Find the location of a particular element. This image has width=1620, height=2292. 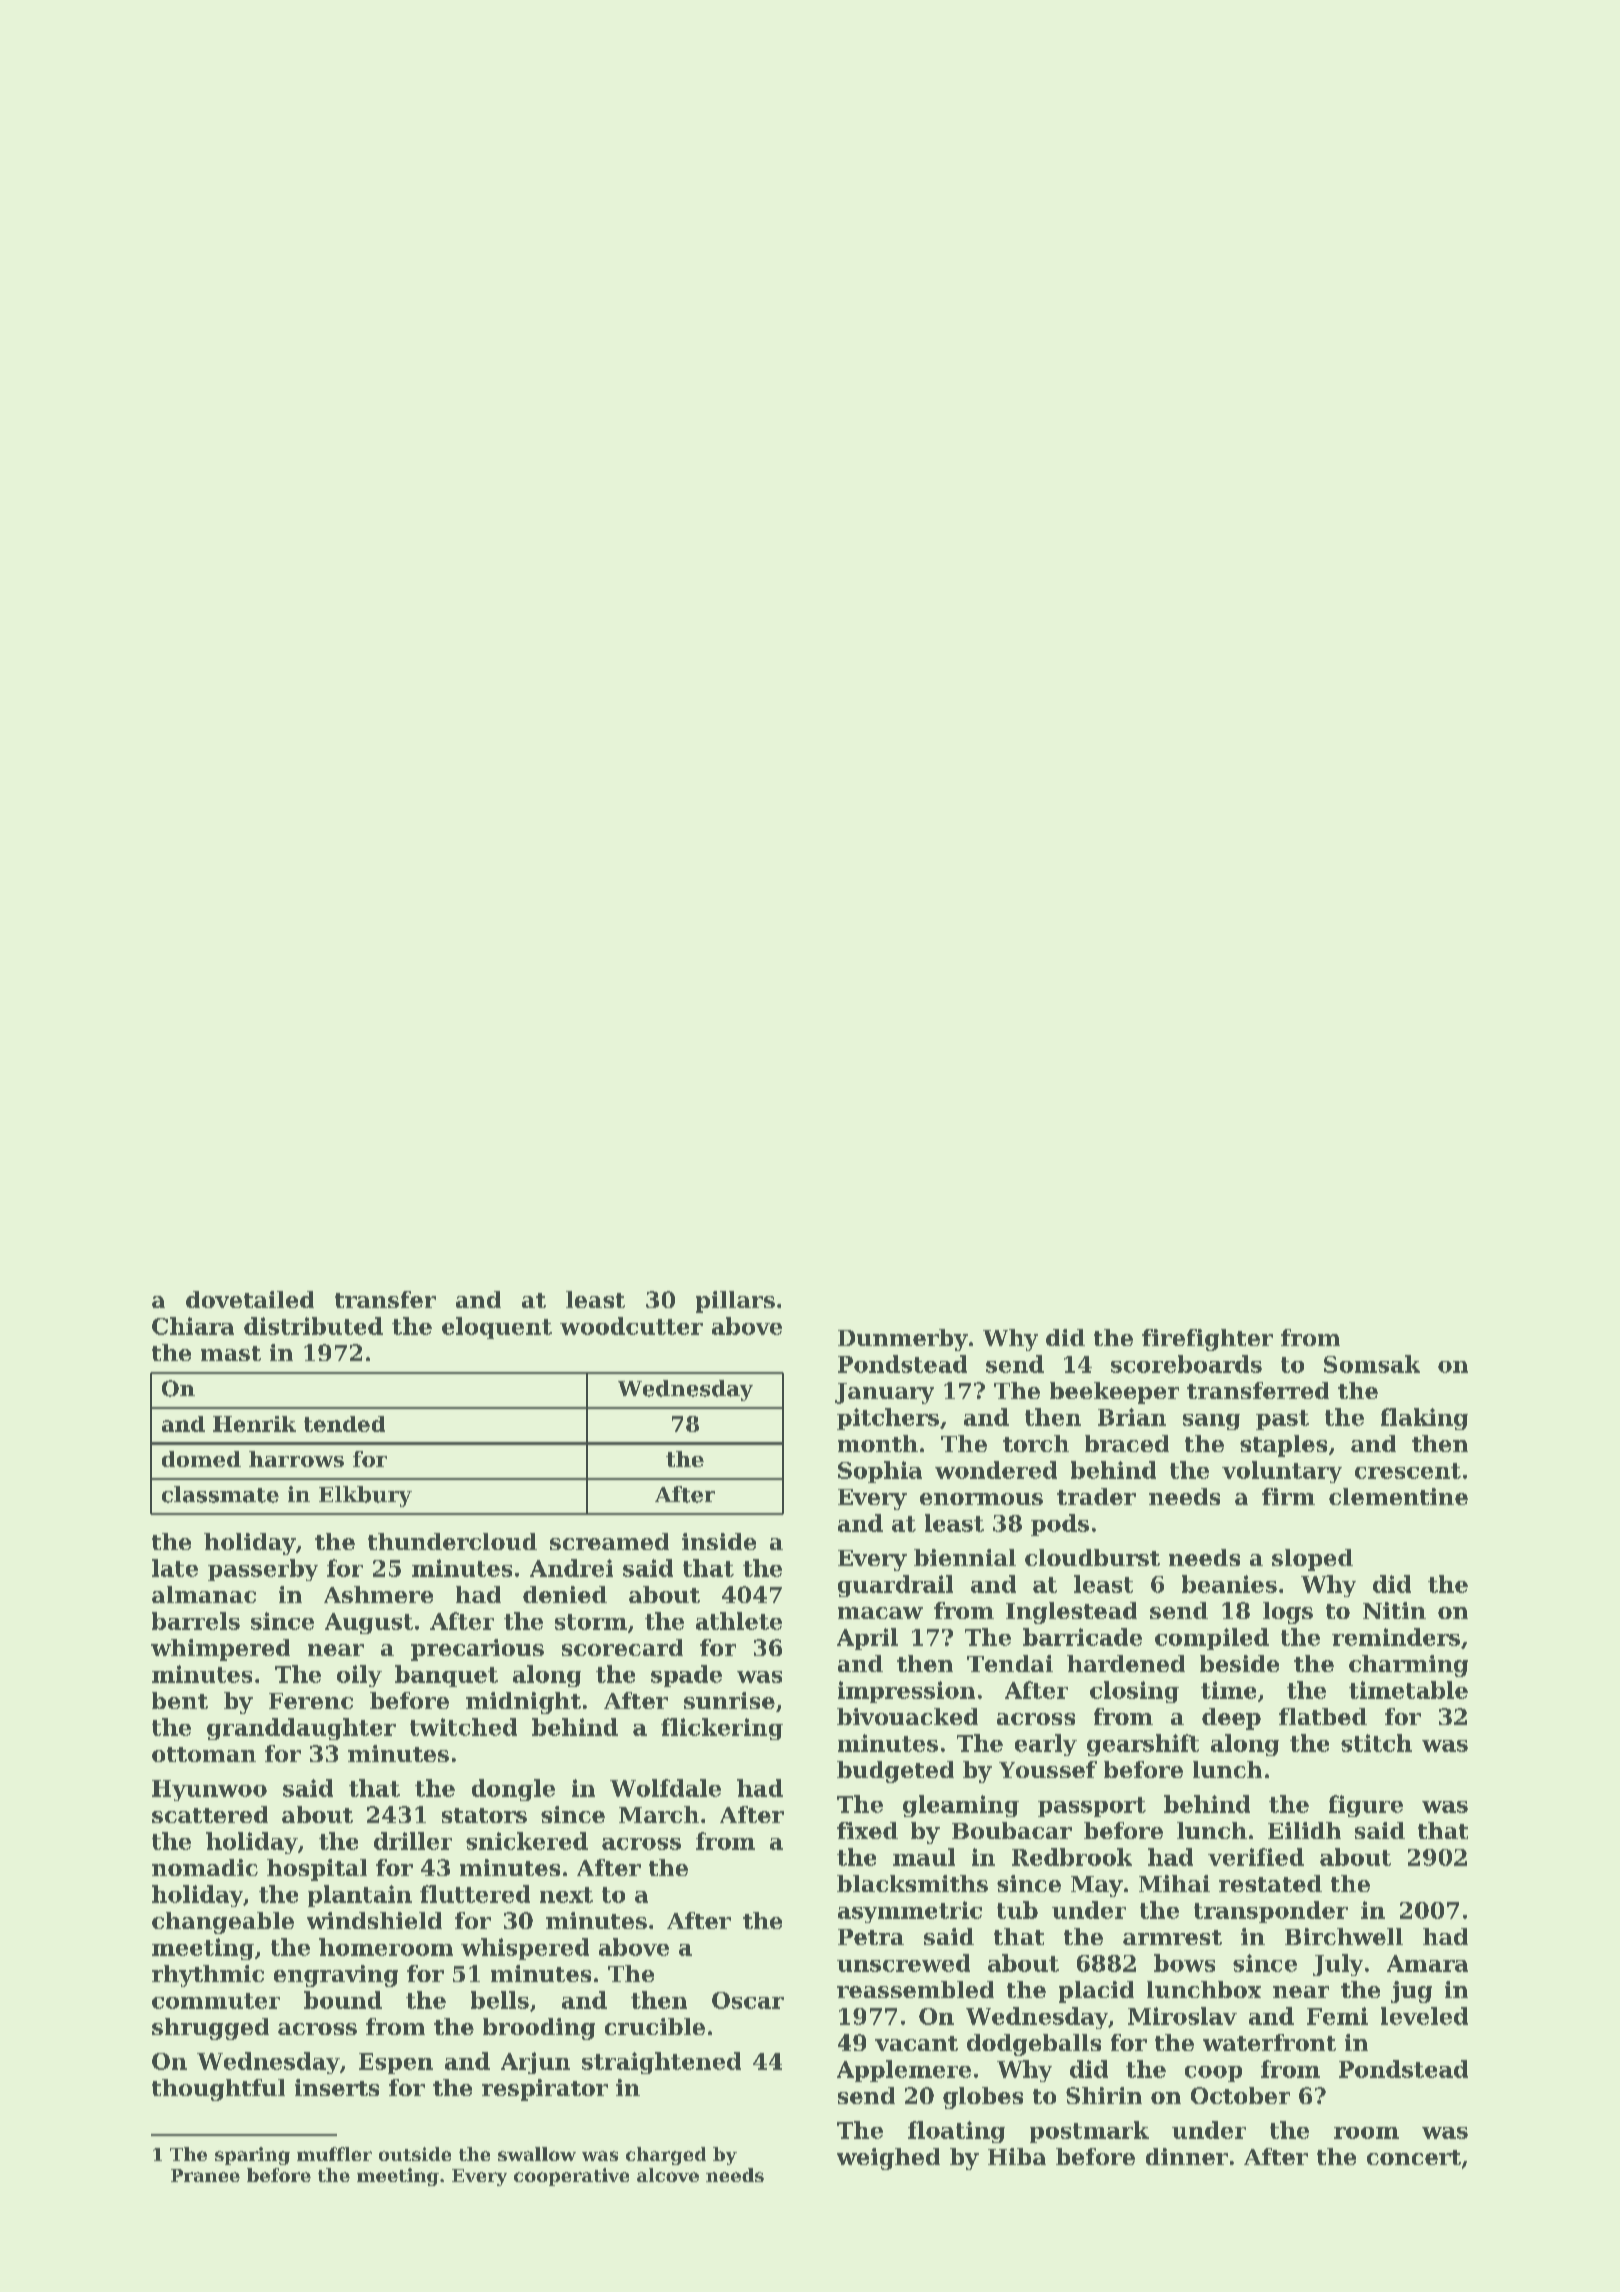

Somsak is located at coordinates (1372, 1364).
